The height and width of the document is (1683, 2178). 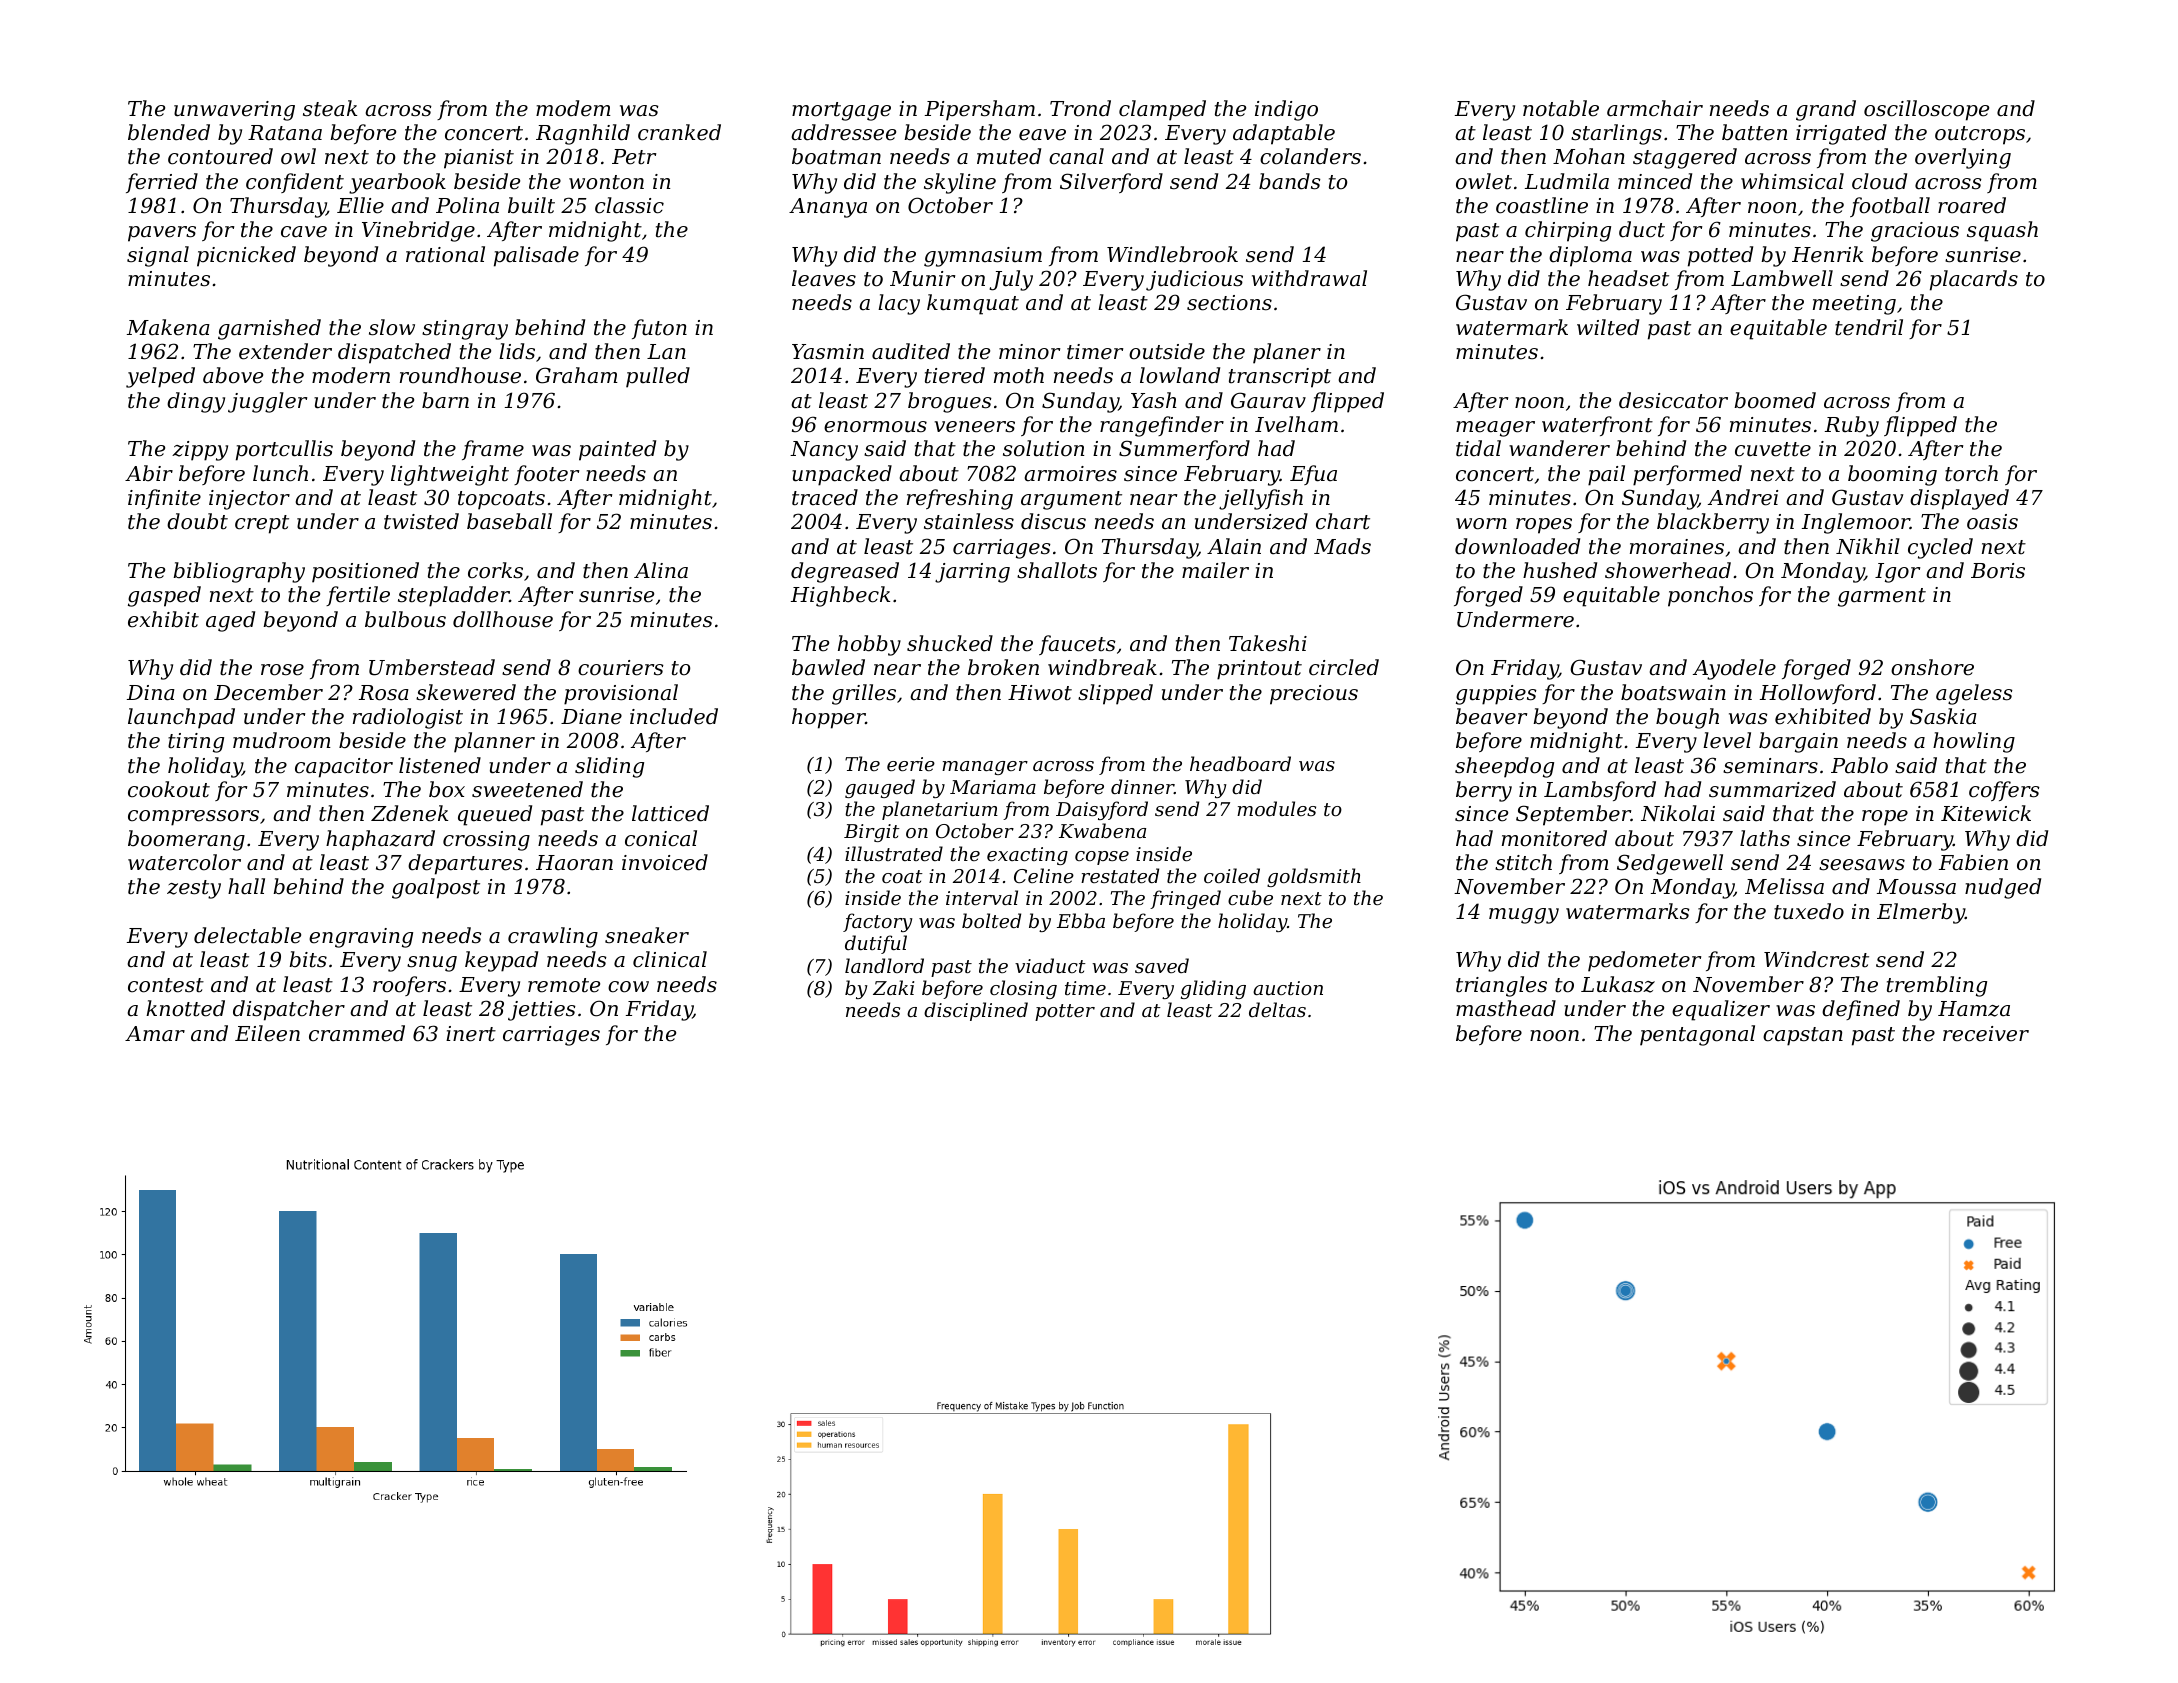 I want to click on mortgage, so click(x=841, y=111).
